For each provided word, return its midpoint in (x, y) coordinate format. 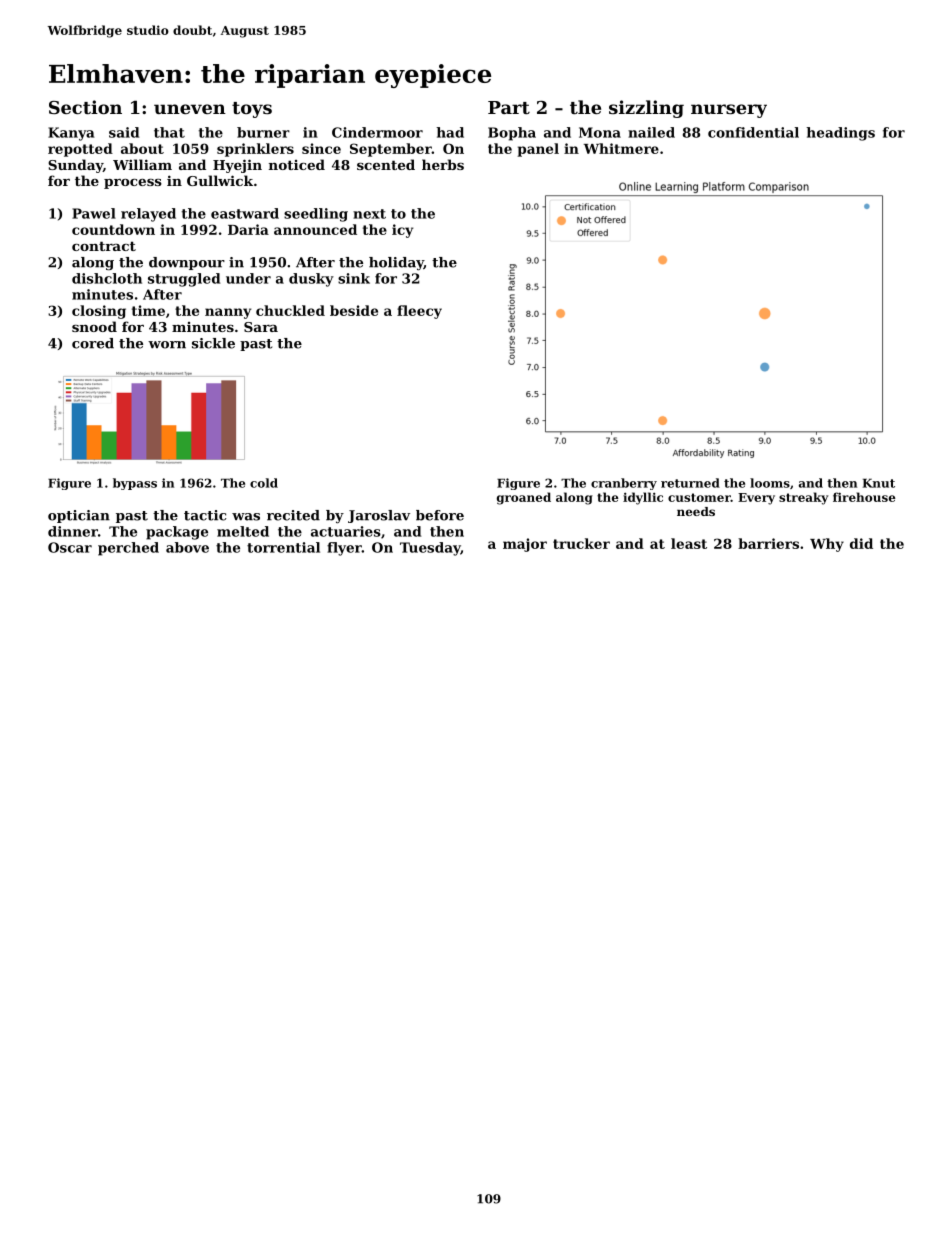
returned (690, 483)
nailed (651, 132)
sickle (213, 343)
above (187, 547)
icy (402, 231)
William (142, 164)
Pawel (94, 213)
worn (167, 345)
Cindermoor (377, 132)
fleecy (419, 312)
